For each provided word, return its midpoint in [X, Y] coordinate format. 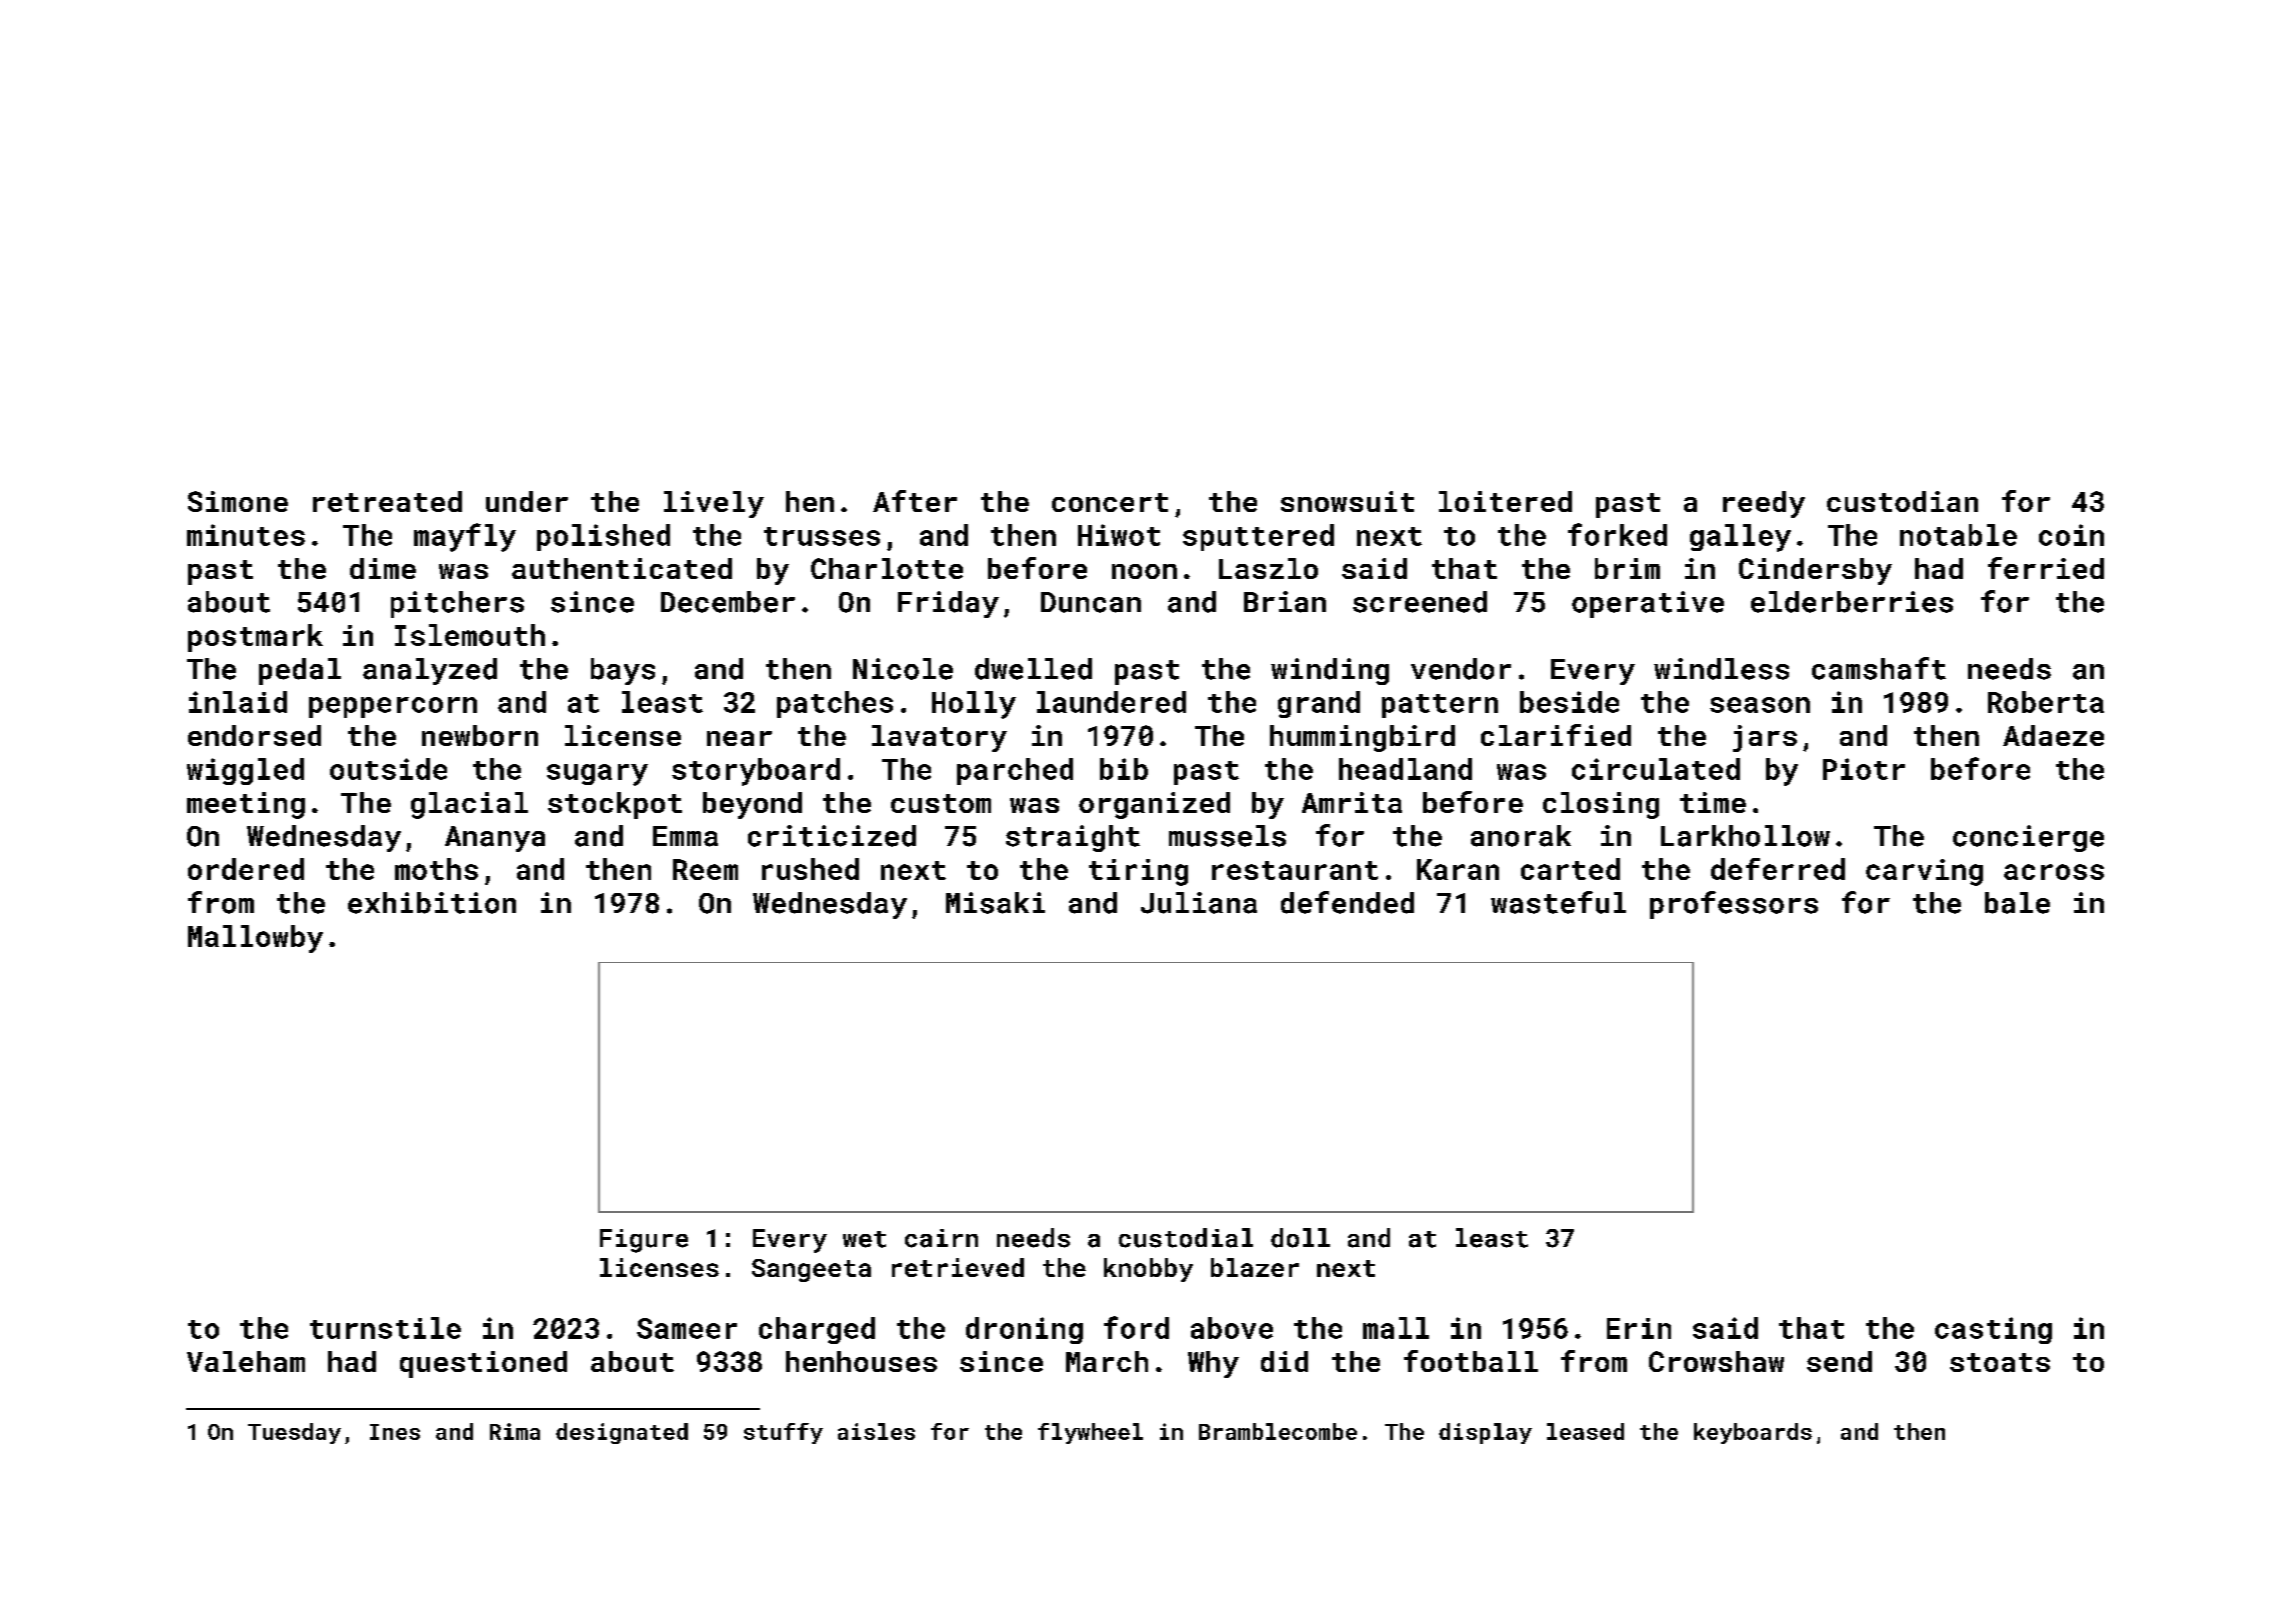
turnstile [385, 1328]
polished [603, 537]
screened [1420, 602]
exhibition [432, 903]
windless [1721, 669]
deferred [1778, 869]
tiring [1138, 872]
